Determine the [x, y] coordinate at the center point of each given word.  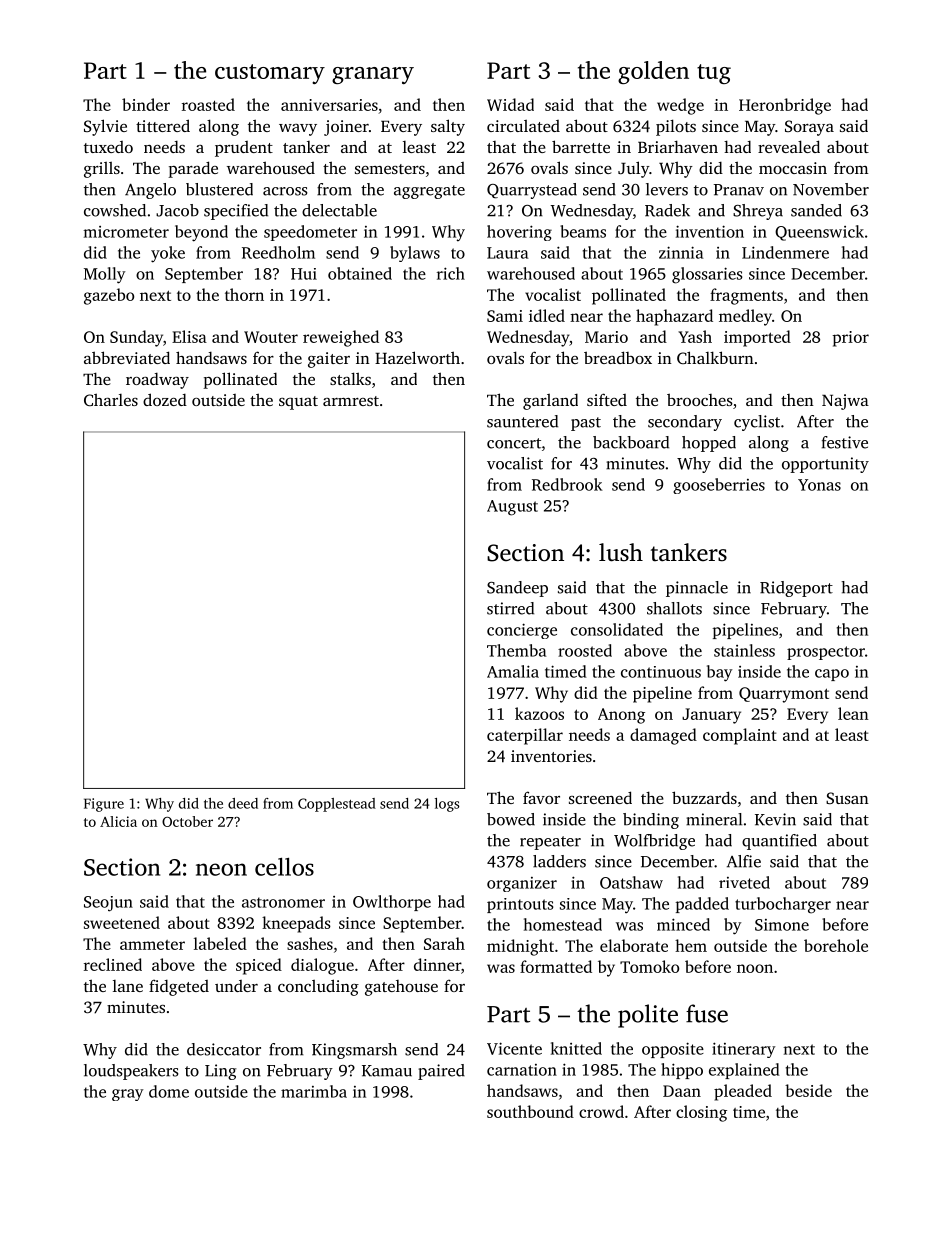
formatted [556, 966]
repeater [550, 843]
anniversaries [329, 105]
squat [298, 403]
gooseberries [719, 486]
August [512, 508]
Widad [510, 104]
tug [714, 74]
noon [755, 968]
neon [221, 869]
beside [808, 1090]
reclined [113, 964]
